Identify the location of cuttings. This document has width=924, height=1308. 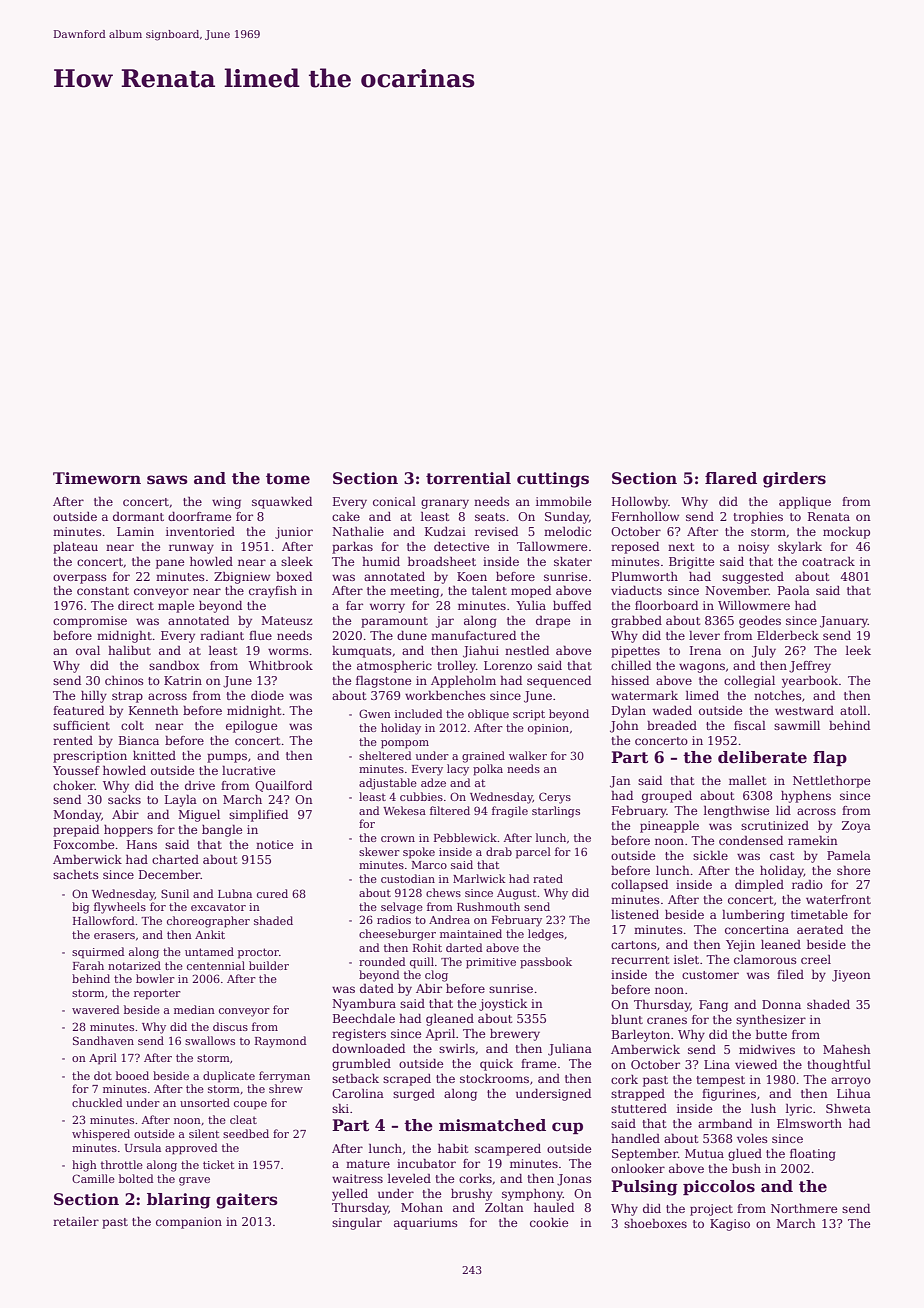
(553, 480).
